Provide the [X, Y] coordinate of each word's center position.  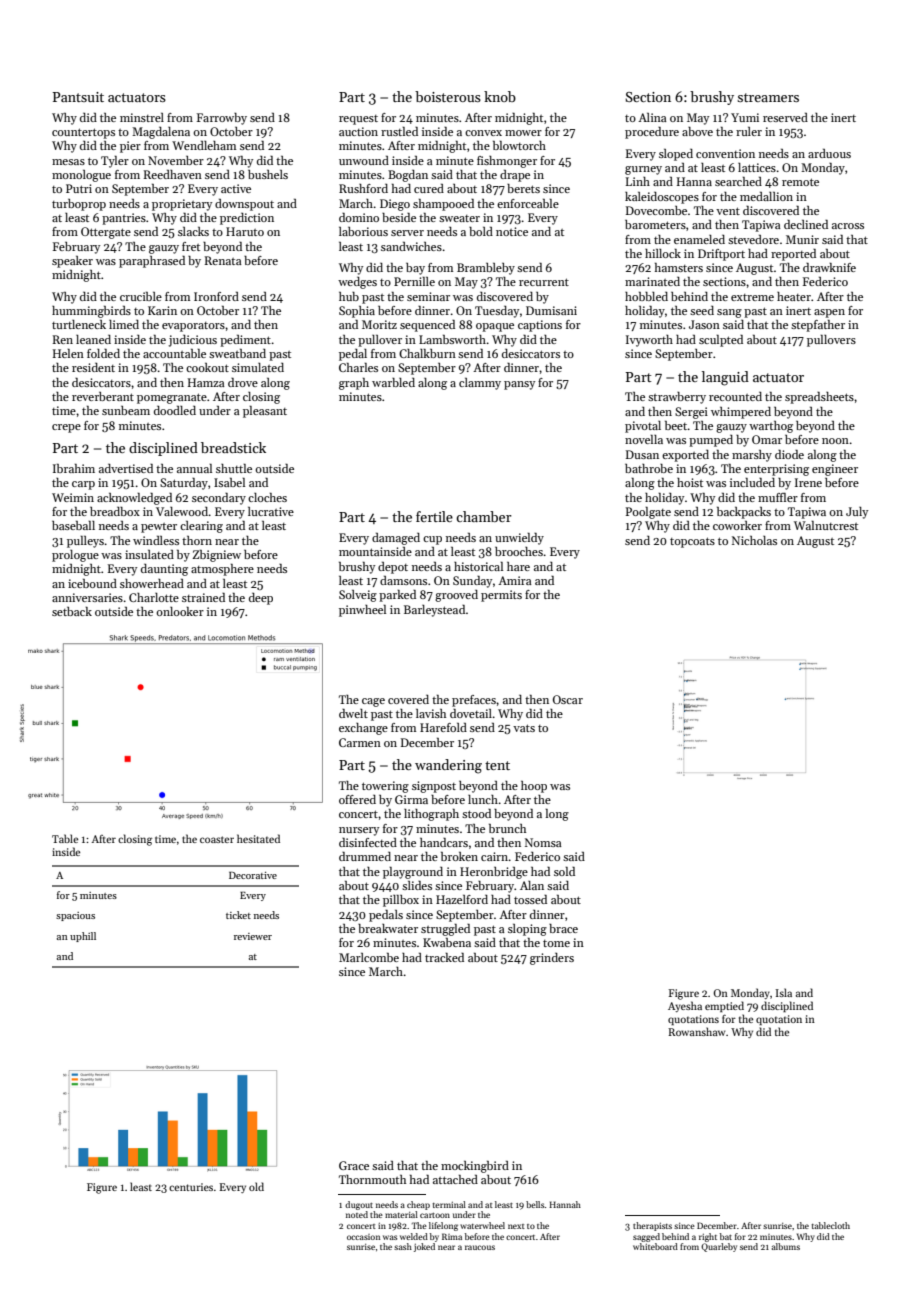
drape [515, 176]
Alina [652, 117]
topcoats [692, 542]
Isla [784, 992]
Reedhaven [173, 174]
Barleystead [434, 611]
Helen [68, 353]
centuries [191, 1187]
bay [415, 269]
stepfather [818, 326]
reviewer [253, 936]
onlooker [180, 611]
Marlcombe [369, 957]
